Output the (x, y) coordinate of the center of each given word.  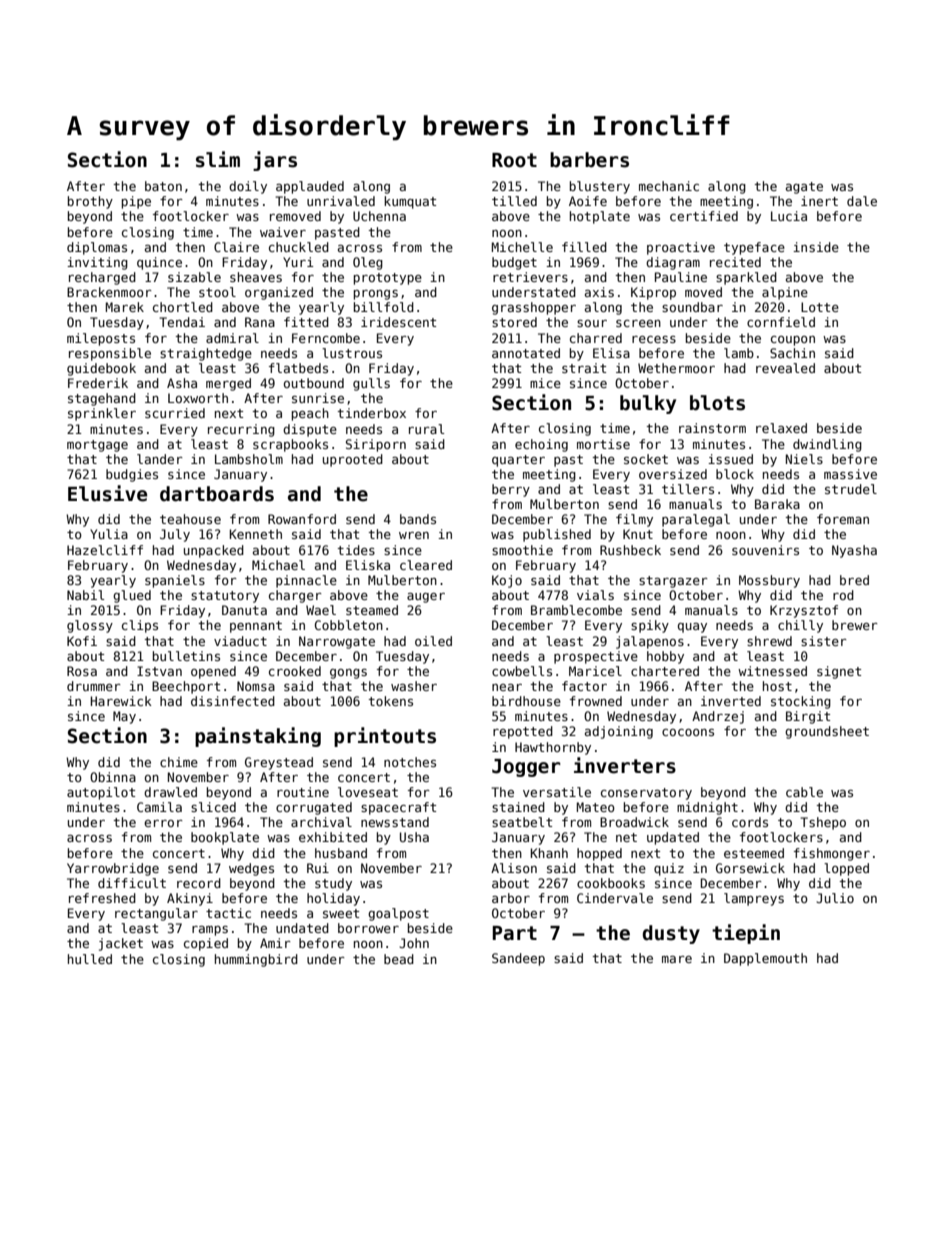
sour (592, 323)
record (199, 883)
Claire (236, 247)
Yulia (109, 534)
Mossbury (769, 581)
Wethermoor (676, 368)
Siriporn (376, 445)
